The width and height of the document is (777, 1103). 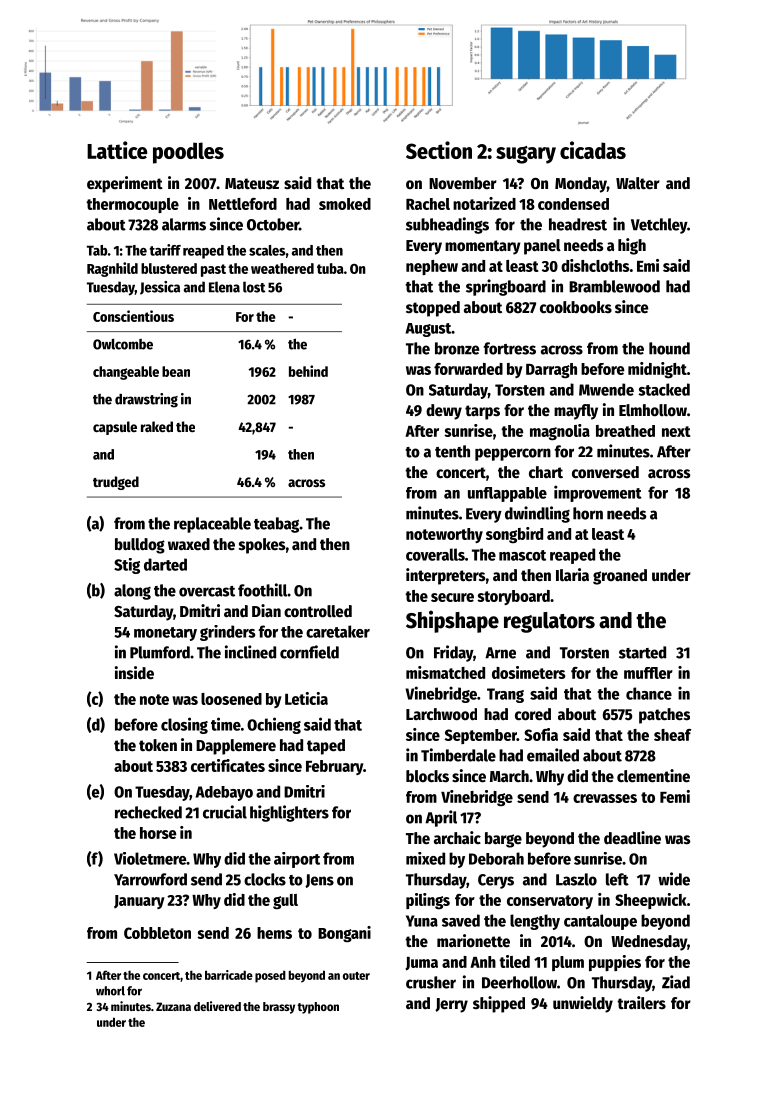 What do you see at coordinates (338, 631) in the document?
I see `caretaker` at bounding box center [338, 631].
